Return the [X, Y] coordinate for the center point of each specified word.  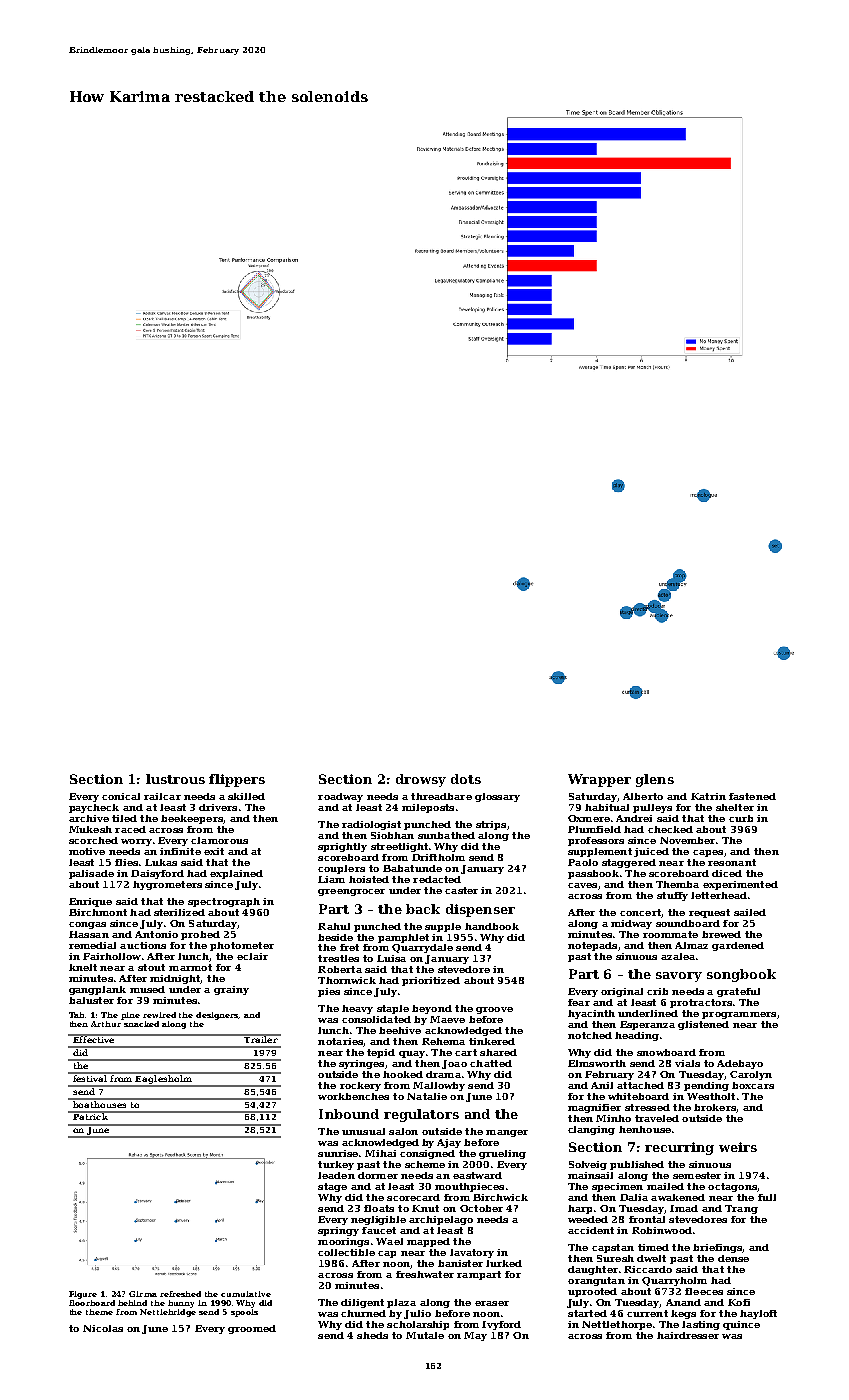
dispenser [480, 910]
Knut [425, 1208]
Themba [677, 884]
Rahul [334, 926]
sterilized [179, 912]
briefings [717, 1248]
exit [214, 851]
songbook [741, 975]
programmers [739, 1015]
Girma [143, 1294]
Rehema [443, 1041]
